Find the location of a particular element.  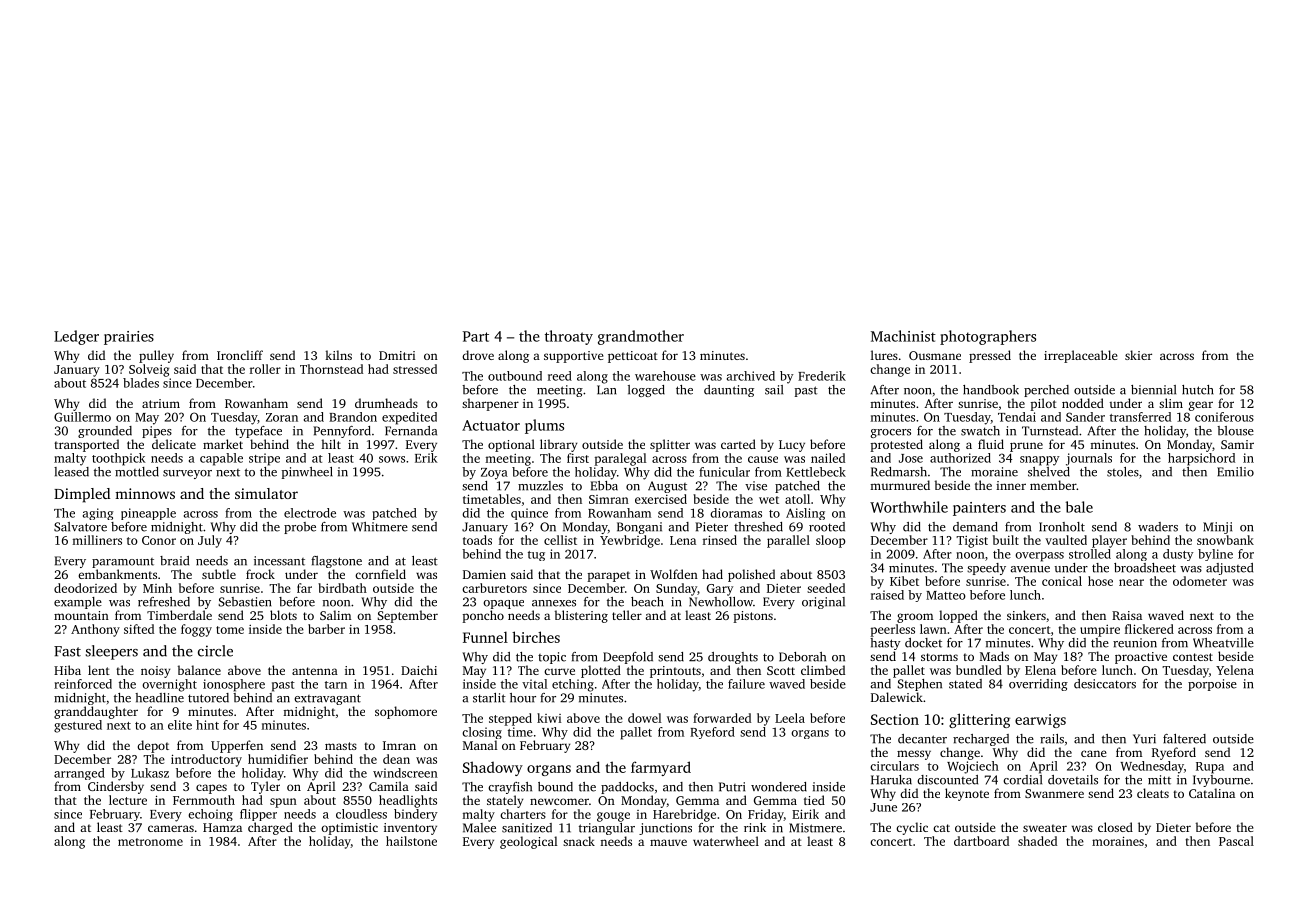

lecture is located at coordinates (128, 800).
